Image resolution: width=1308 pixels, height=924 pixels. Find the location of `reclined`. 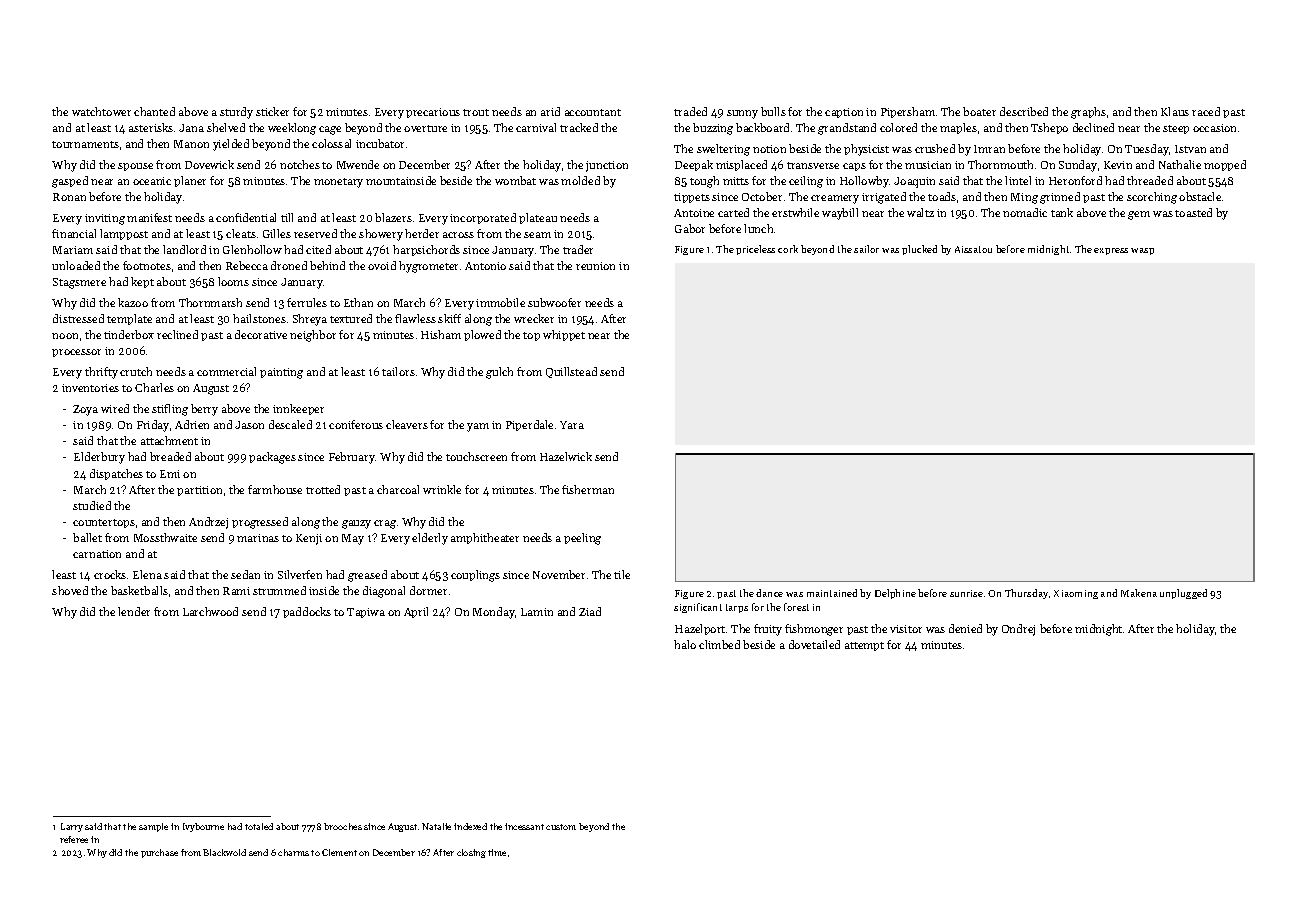

reclined is located at coordinates (177, 334).
